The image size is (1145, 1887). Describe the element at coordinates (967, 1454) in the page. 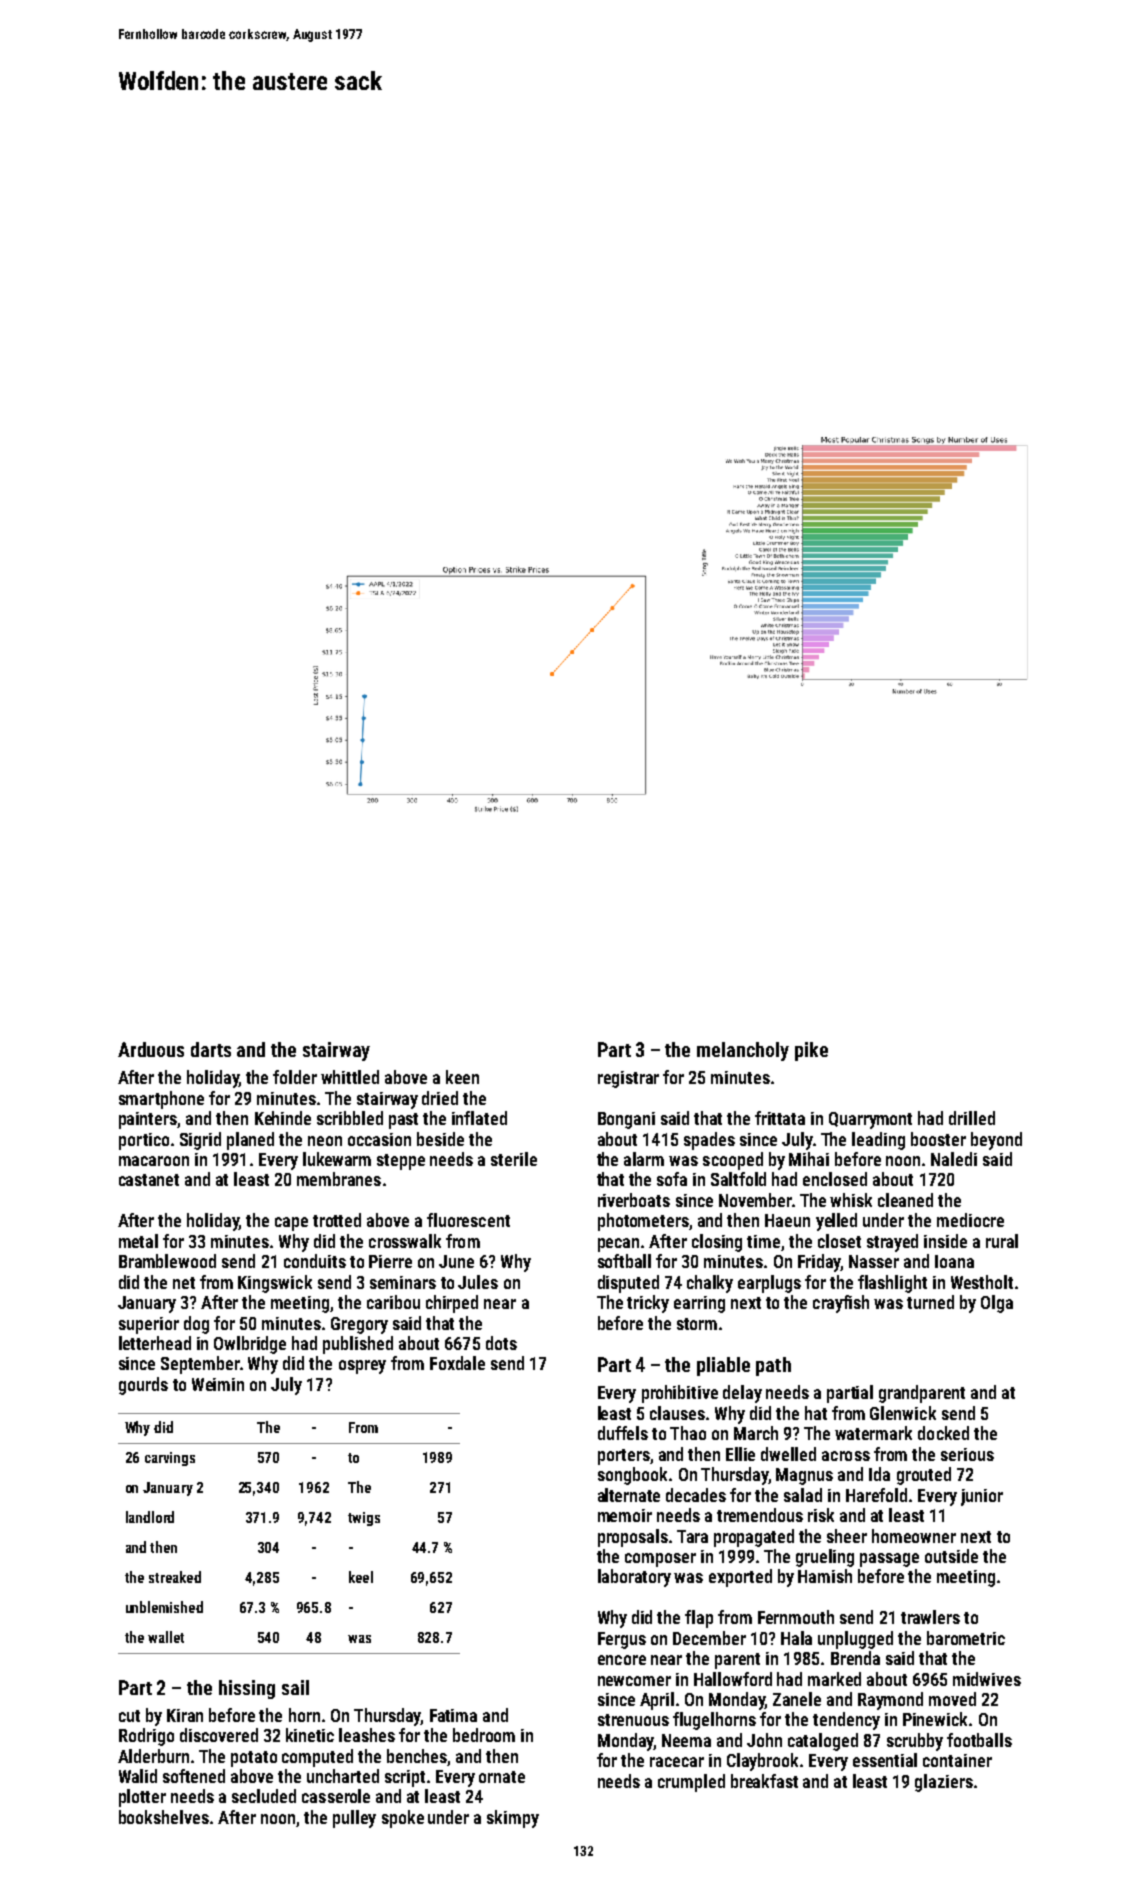

I see `serious` at that location.
